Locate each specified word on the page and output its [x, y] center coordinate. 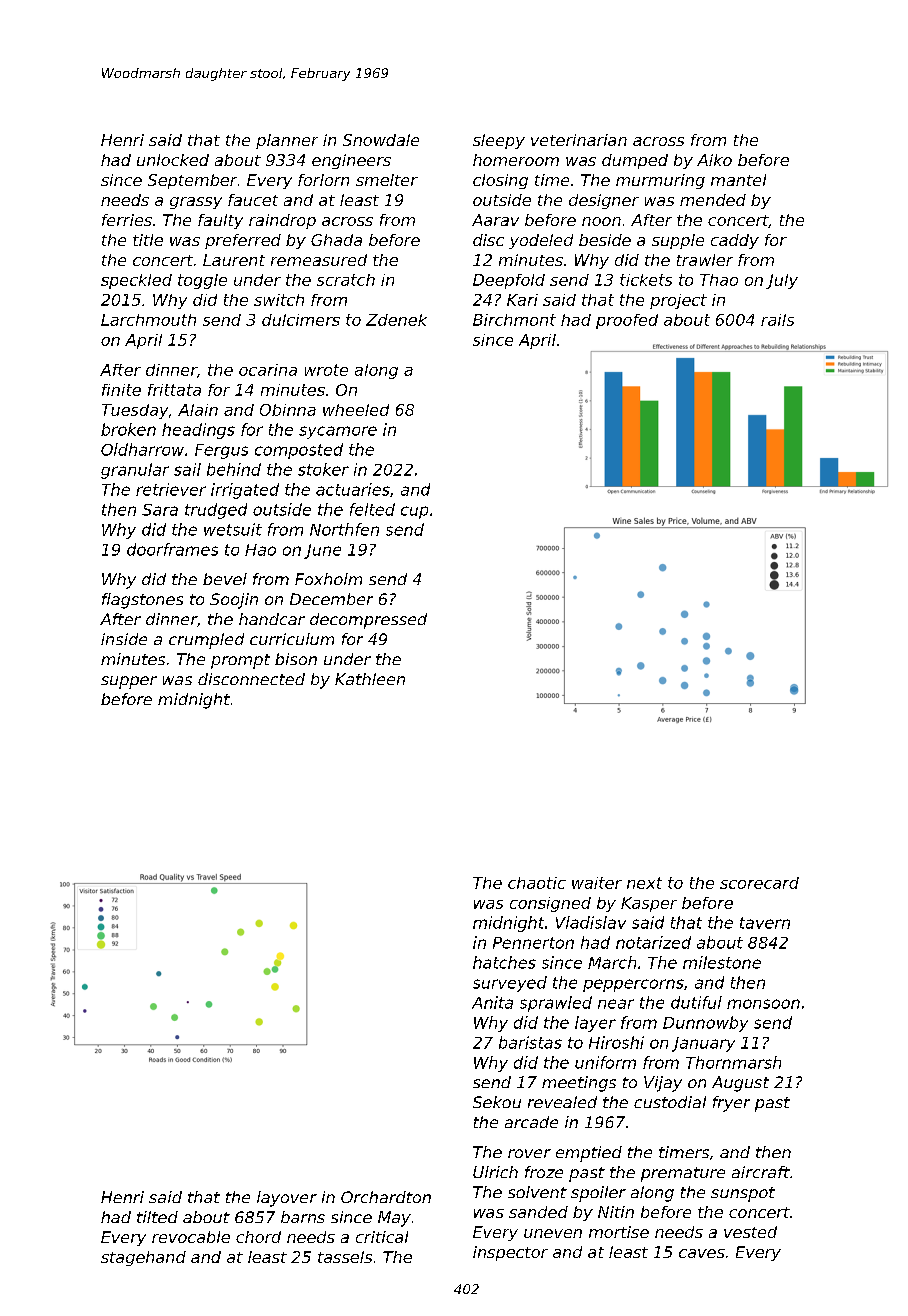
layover [287, 1199]
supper [129, 682]
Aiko [714, 160]
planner [287, 141]
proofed [627, 321]
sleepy [499, 141]
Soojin [234, 601]
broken [128, 429]
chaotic [537, 883]
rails [777, 320]
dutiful [696, 1002]
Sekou [497, 1102]
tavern [765, 923]
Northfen [344, 529]
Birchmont [514, 320]
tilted [157, 1217]
